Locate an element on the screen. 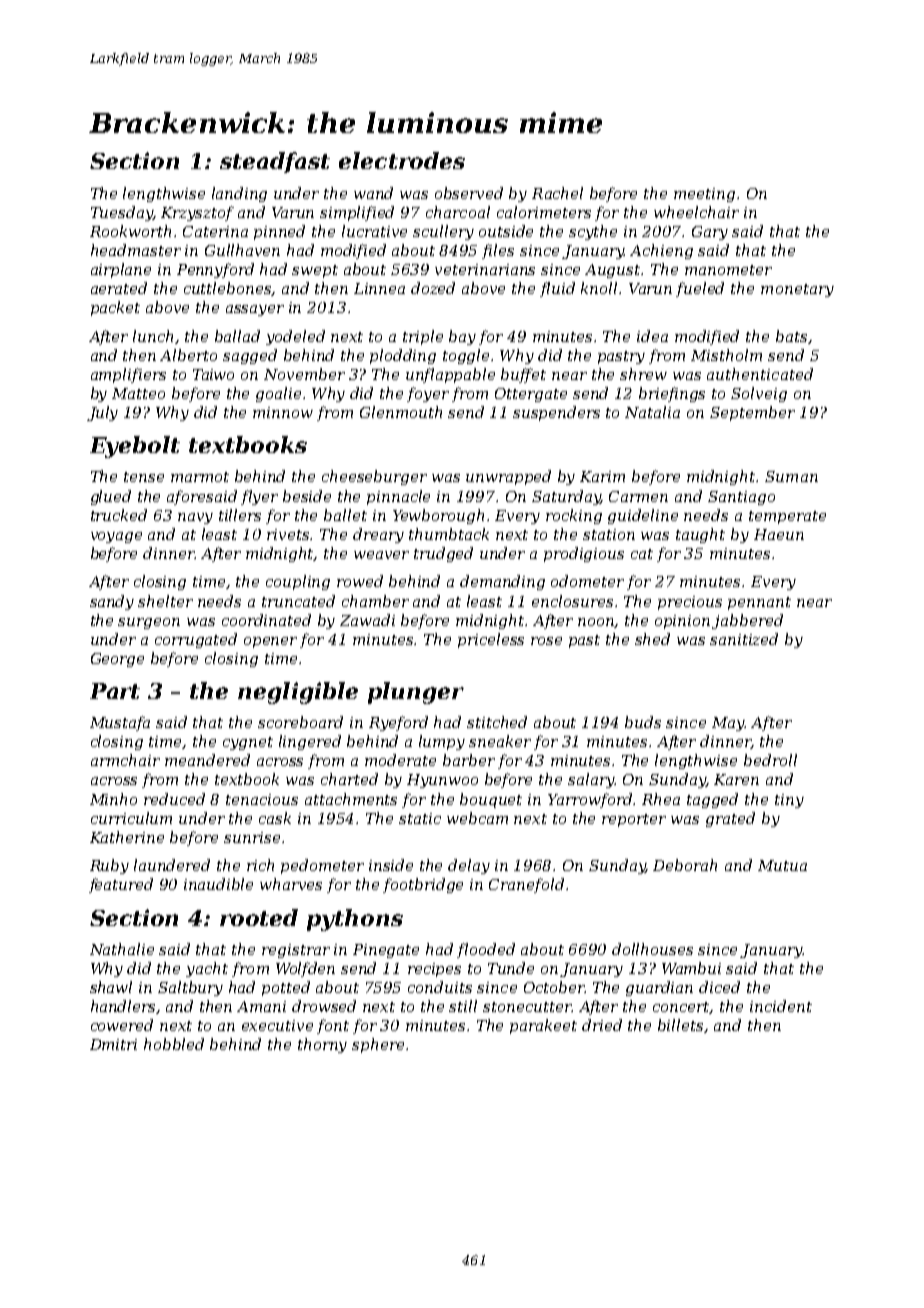 The width and height of the screenshot is (924, 1308). sanitized is located at coordinates (744, 639).
